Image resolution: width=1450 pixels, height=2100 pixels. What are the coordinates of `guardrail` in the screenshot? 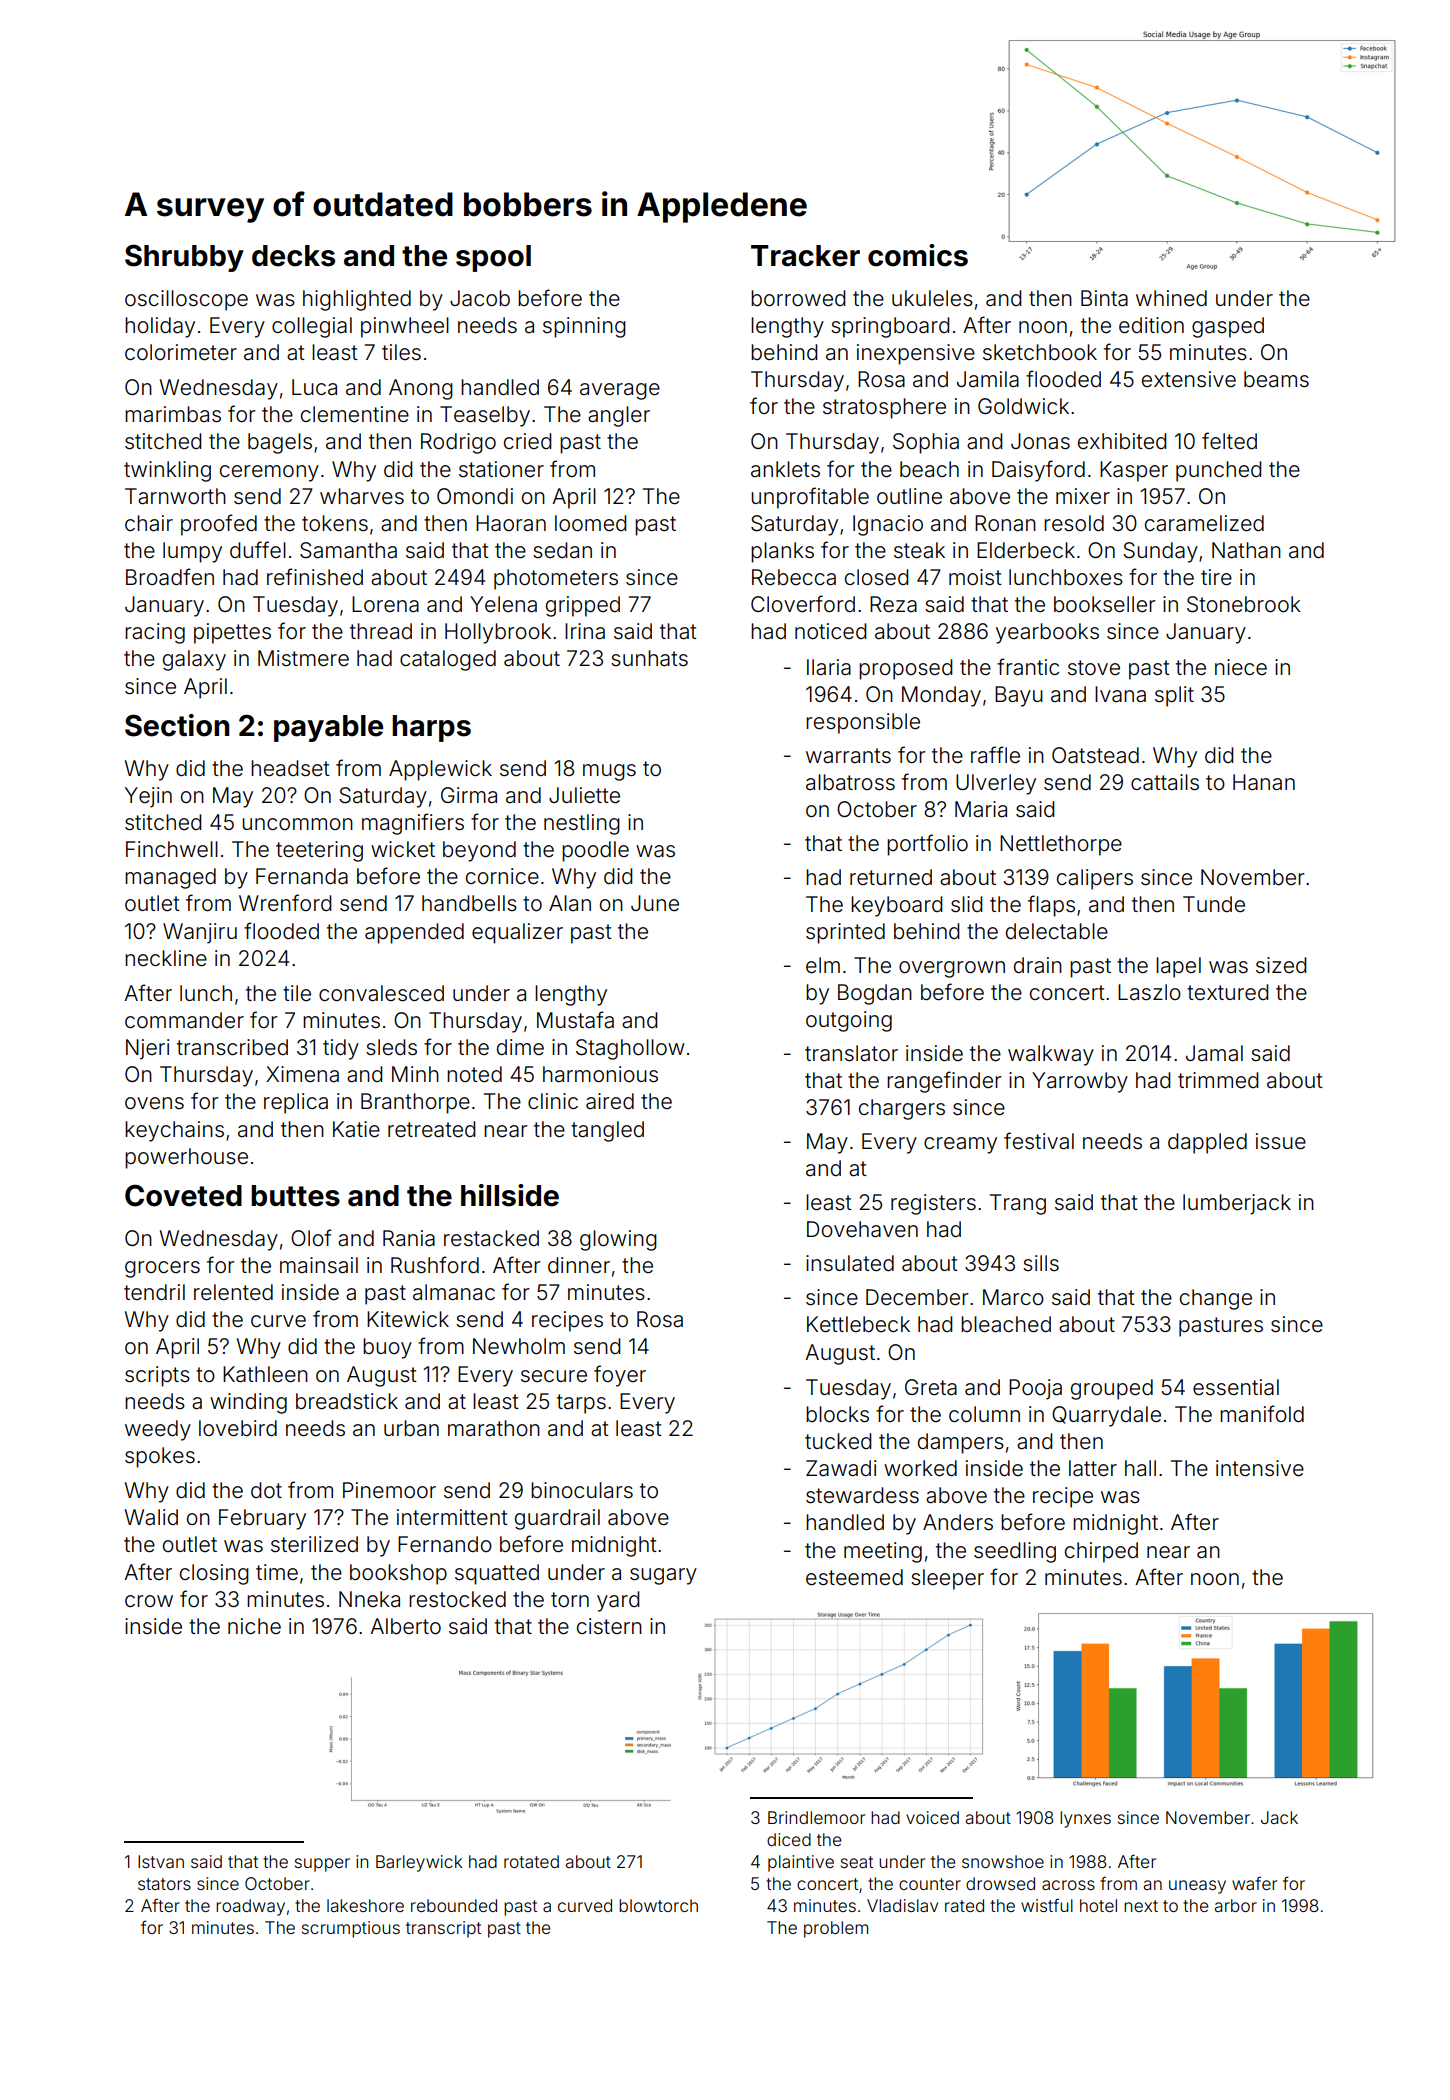 It's located at (557, 1519).
